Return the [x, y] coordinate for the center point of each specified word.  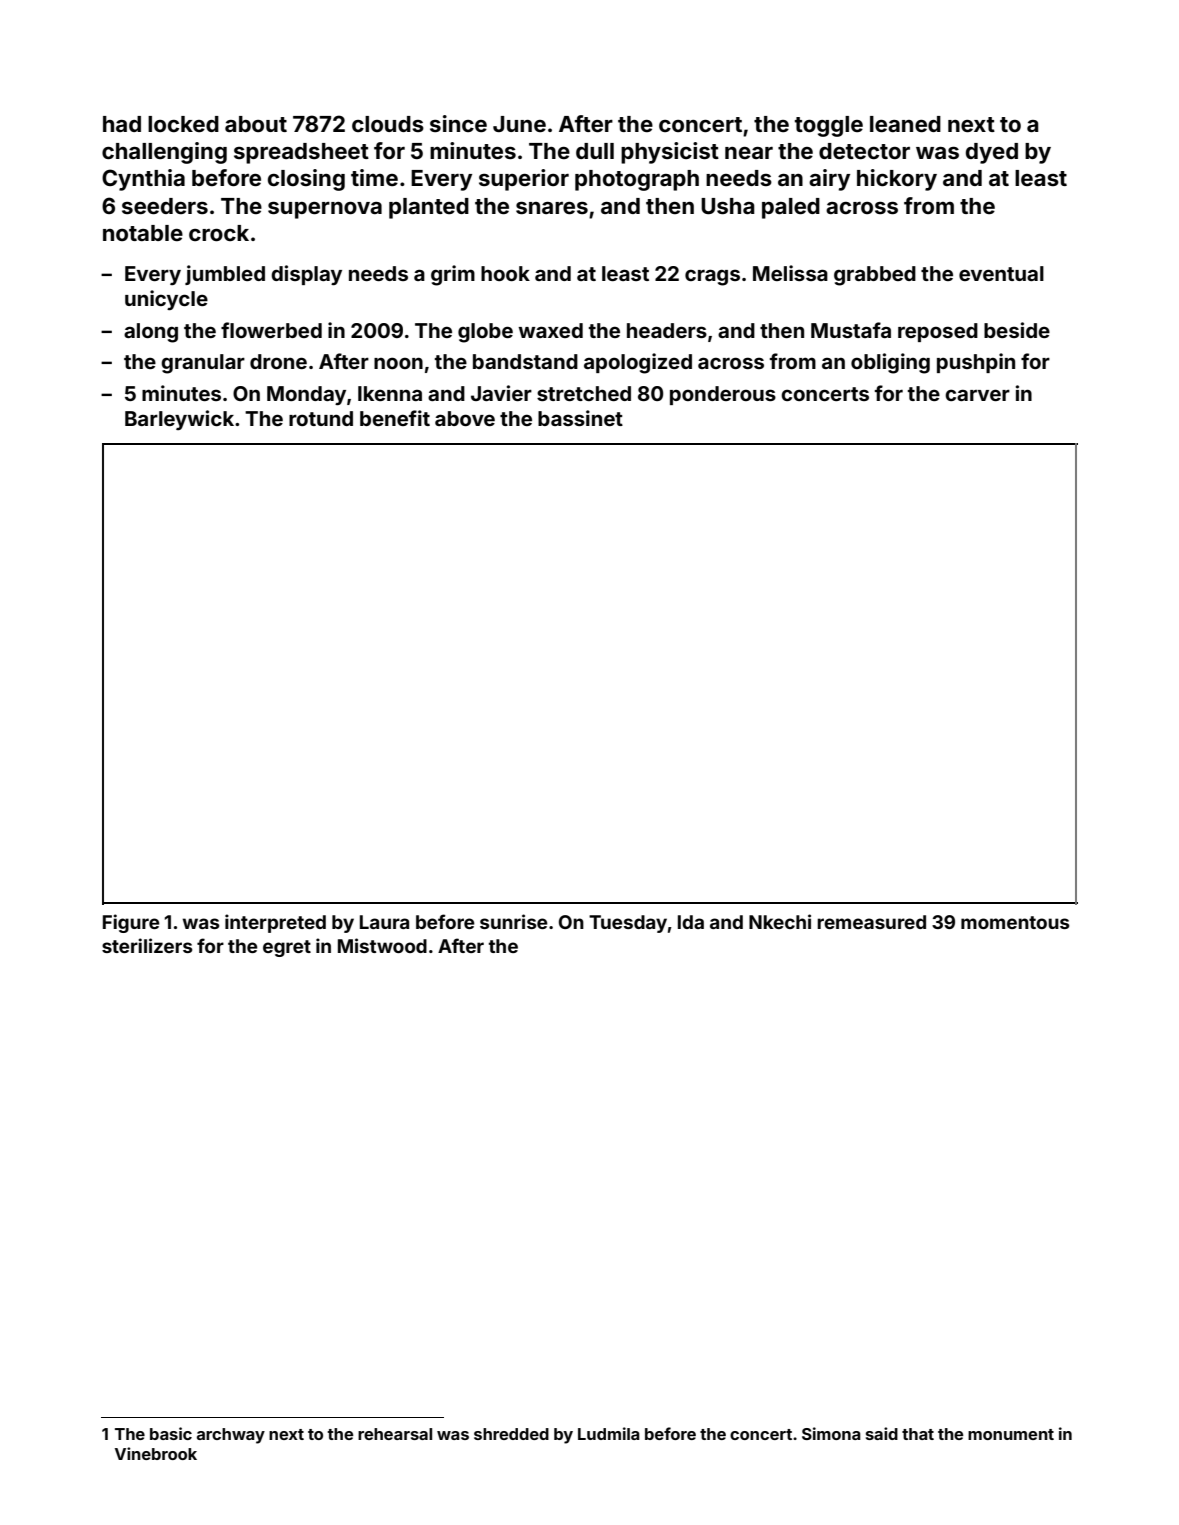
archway [231, 1436]
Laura [384, 922]
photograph [637, 180]
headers [667, 330]
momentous [1015, 922]
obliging [890, 363]
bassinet [580, 418]
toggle [829, 126]
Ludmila [609, 1433]
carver [977, 395]
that [918, 1434]
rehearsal [395, 1434]
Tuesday [628, 924]
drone [278, 361]
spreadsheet [301, 153]
